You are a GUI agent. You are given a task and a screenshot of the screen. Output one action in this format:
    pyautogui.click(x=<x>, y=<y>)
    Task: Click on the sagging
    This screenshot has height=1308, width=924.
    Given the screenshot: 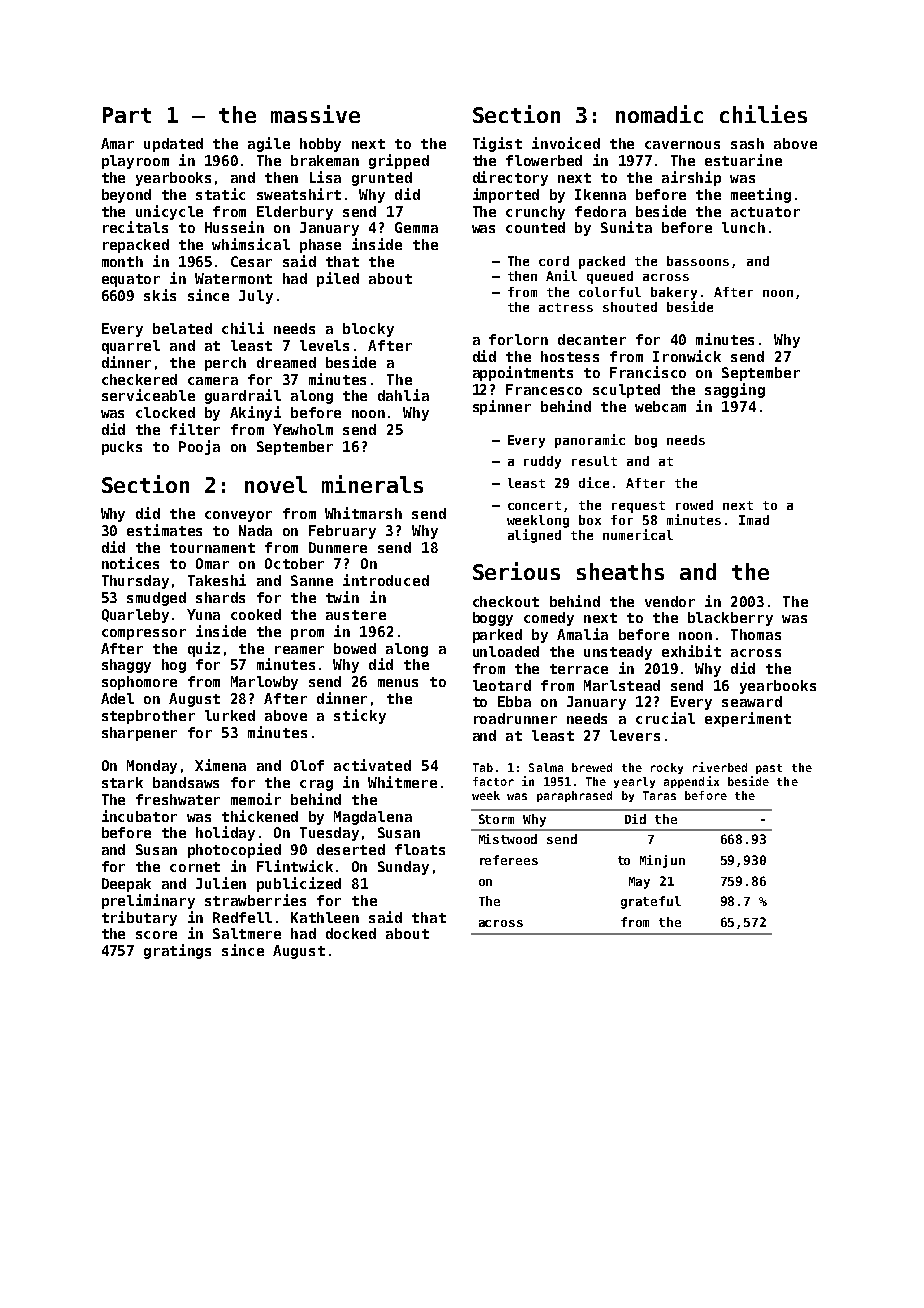 What is the action you would take?
    pyautogui.click(x=735, y=390)
